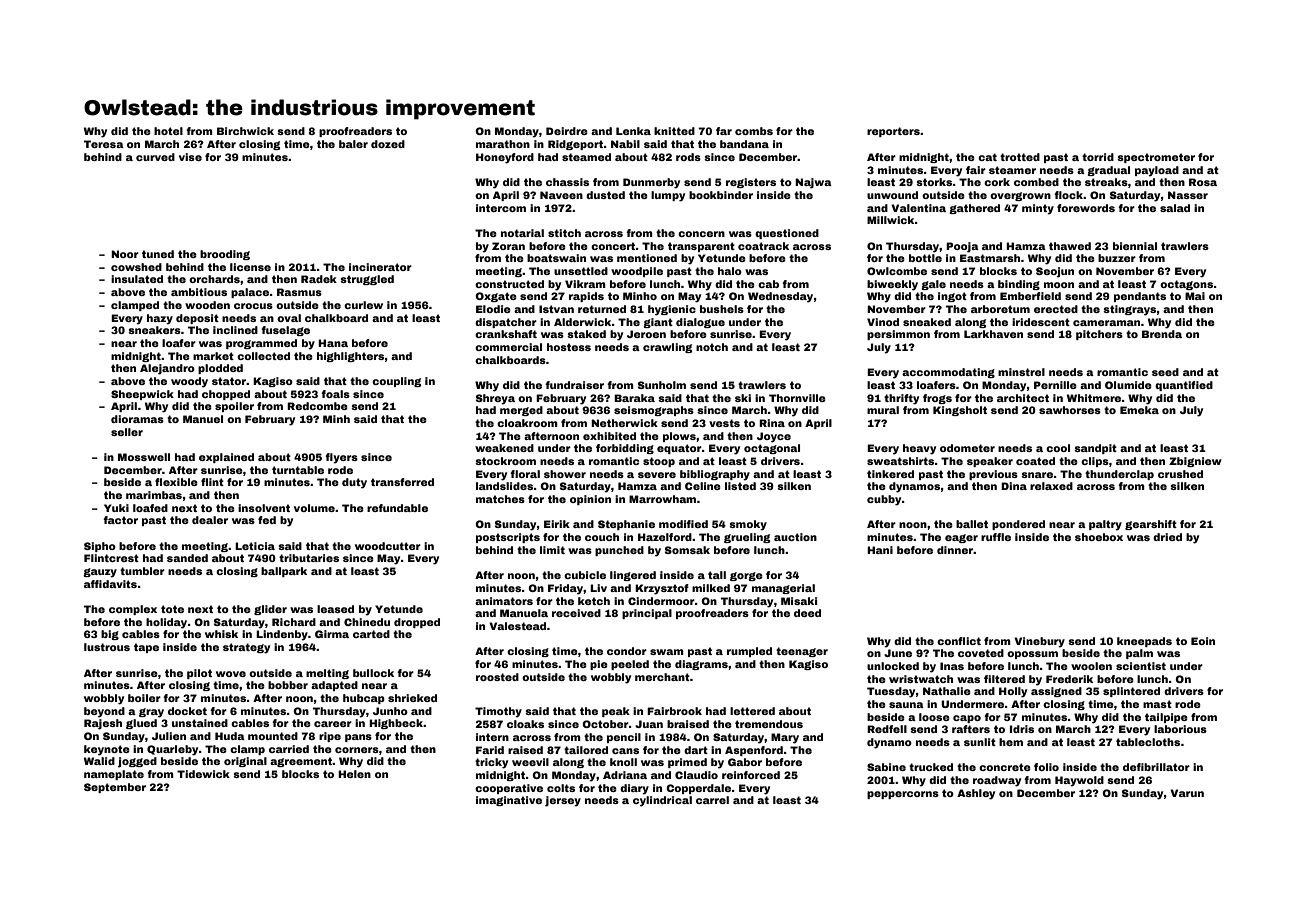 The width and height of the screenshot is (1308, 924). I want to click on Juan, so click(649, 724).
